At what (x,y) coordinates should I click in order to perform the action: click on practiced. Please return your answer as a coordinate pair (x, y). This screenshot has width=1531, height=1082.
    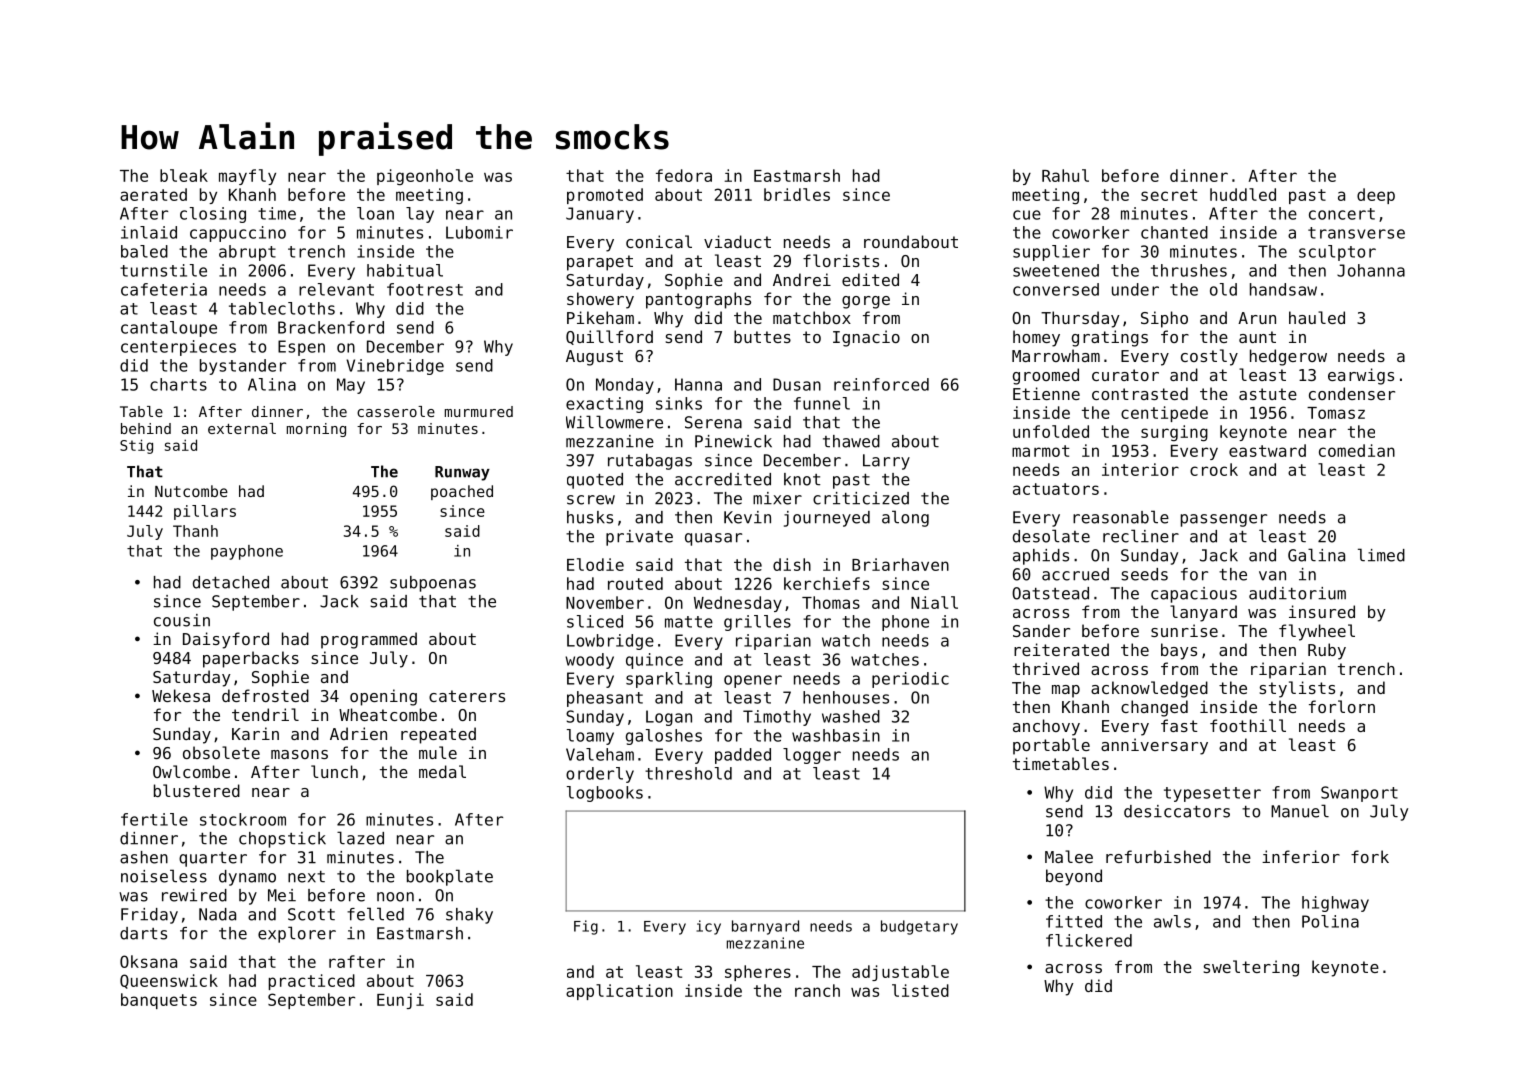
    Looking at the image, I should click on (312, 982).
